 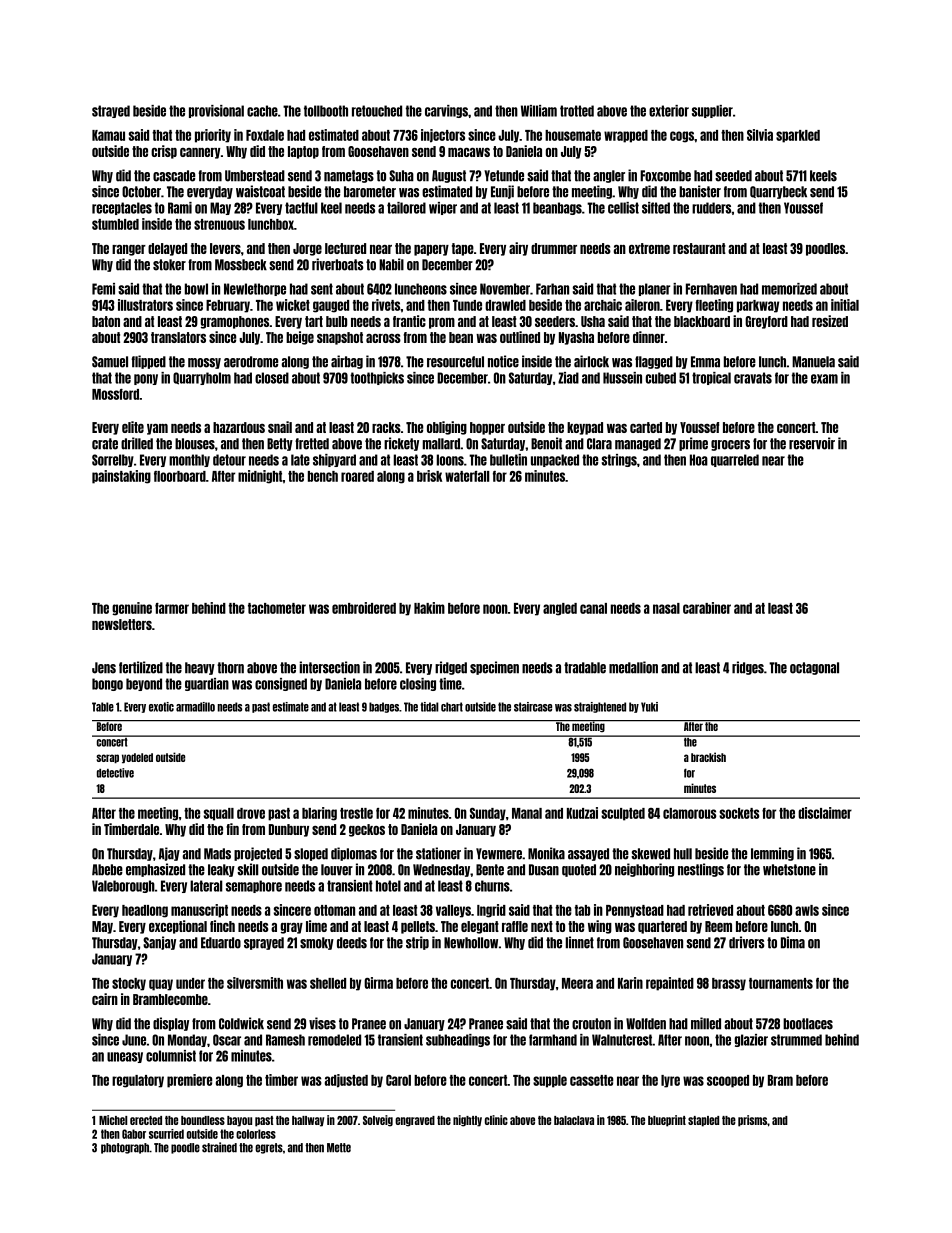 I want to click on clinic, so click(x=496, y=1120).
